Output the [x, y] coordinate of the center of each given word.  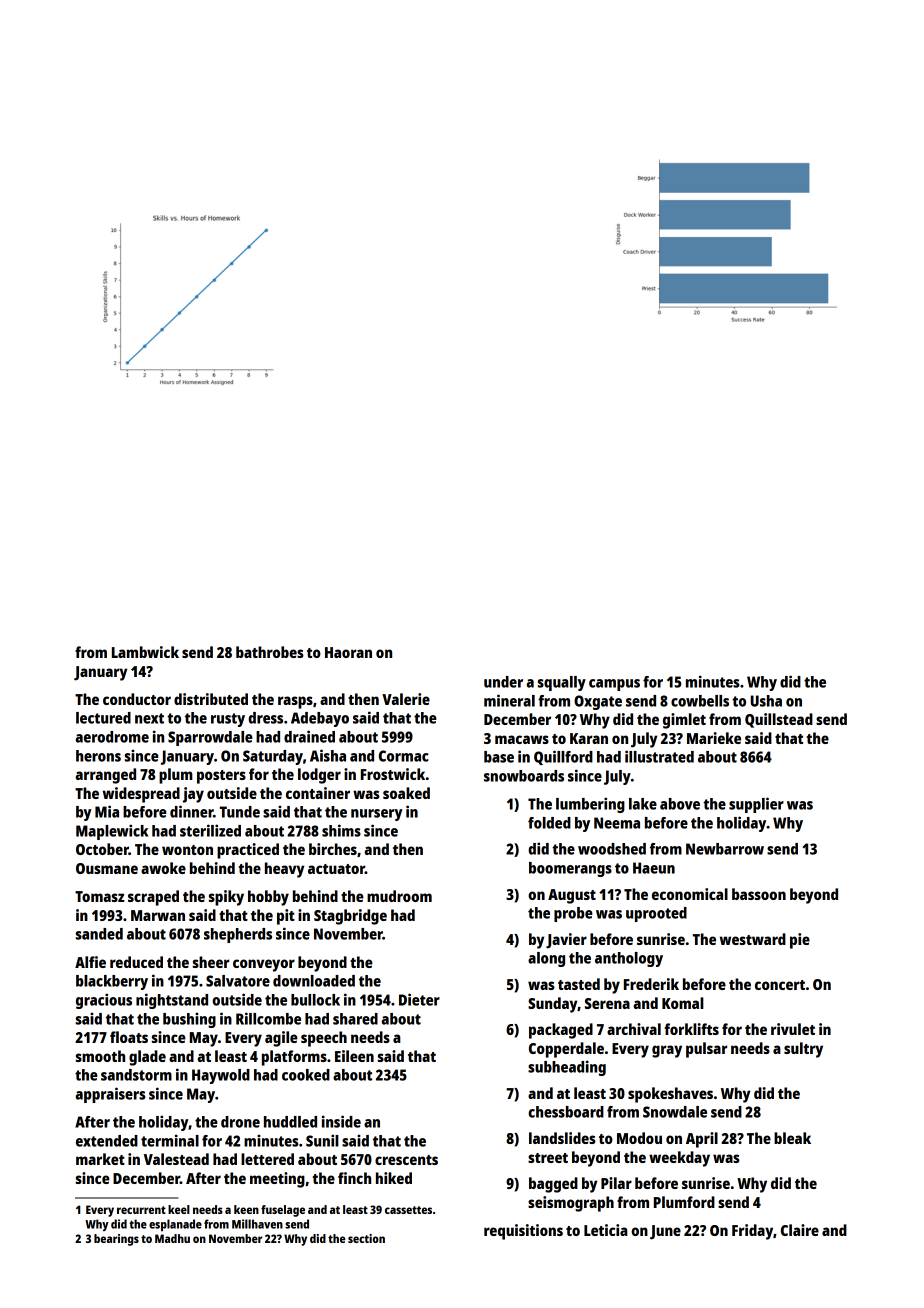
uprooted [656, 914]
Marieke [714, 738]
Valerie [406, 699]
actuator [336, 869]
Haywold [221, 1076]
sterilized [210, 830]
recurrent [141, 1210]
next [149, 718]
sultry [803, 1050]
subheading [567, 1068]
